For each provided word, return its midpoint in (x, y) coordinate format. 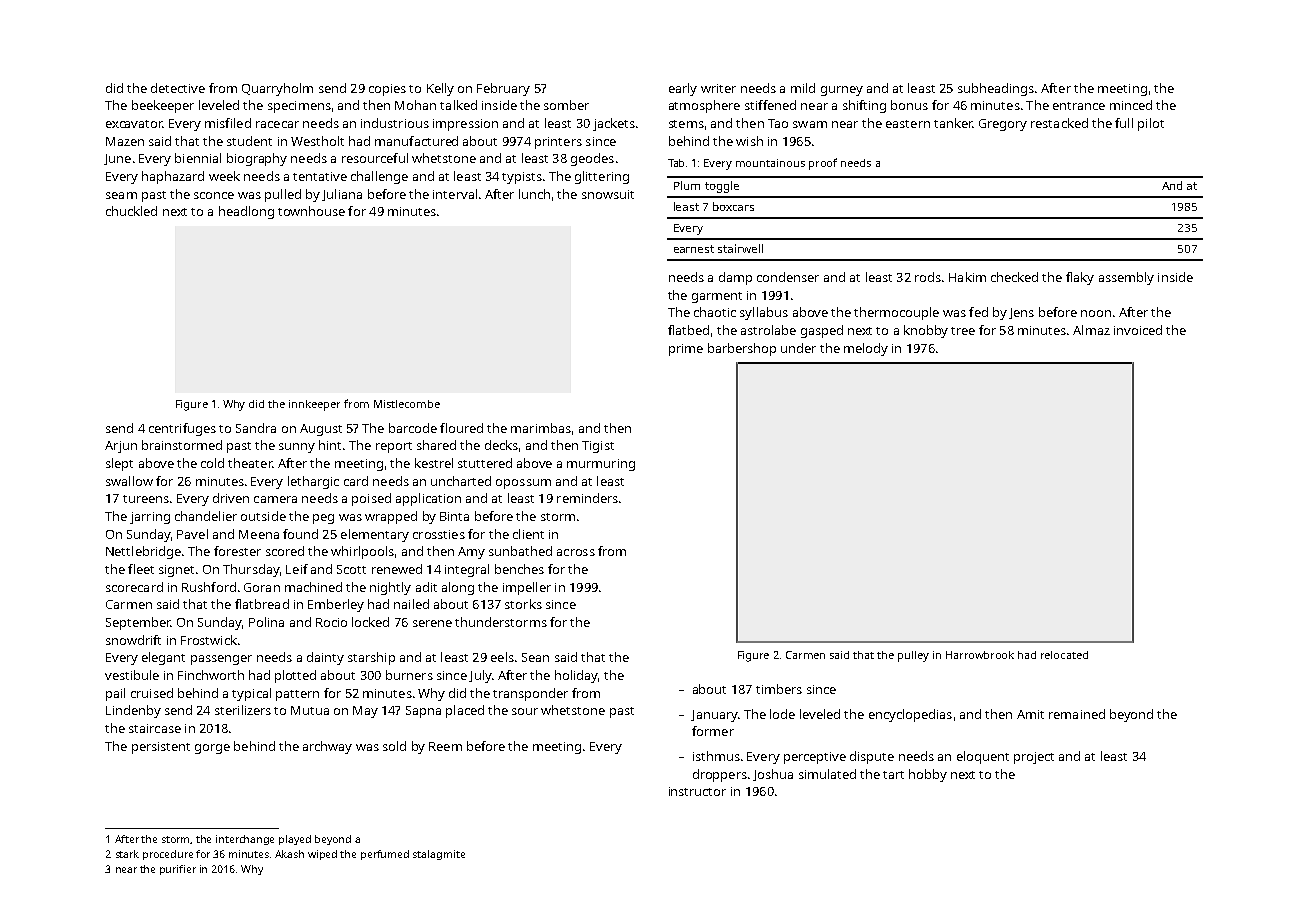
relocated (1064, 655)
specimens (299, 107)
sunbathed (520, 551)
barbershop (742, 349)
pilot (1151, 124)
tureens (146, 499)
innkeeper (314, 405)
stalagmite (439, 855)
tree (963, 331)
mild (803, 88)
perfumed (385, 855)
